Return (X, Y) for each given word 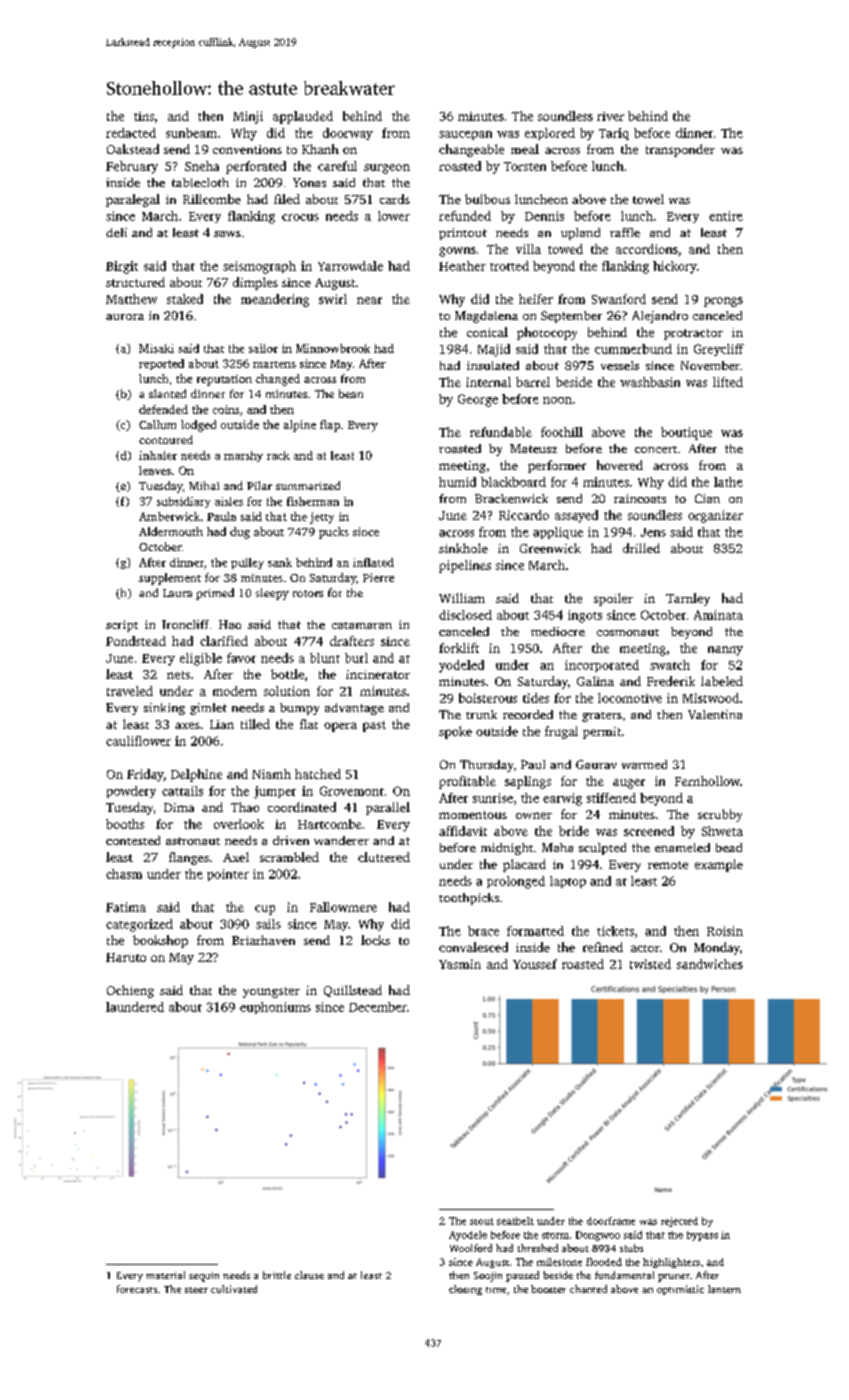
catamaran (362, 625)
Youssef (535, 964)
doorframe (611, 1221)
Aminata (718, 615)
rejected (679, 1222)
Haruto (126, 957)
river (610, 116)
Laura (177, 593)
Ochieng (130, 991)
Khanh (320, 149)
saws (227, 234)
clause (309, 1275)
